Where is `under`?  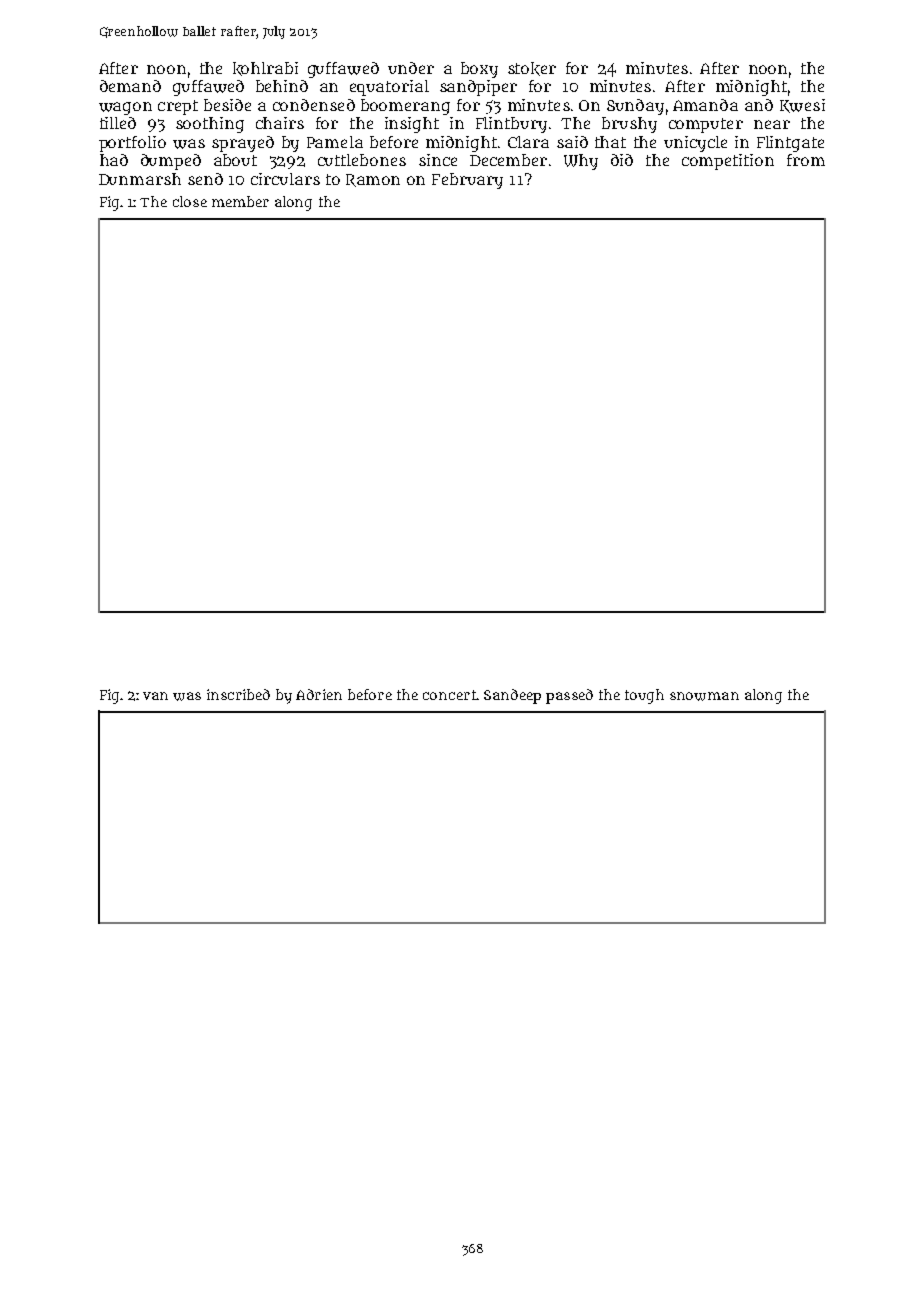 under is located at coordinates (411, 68).
